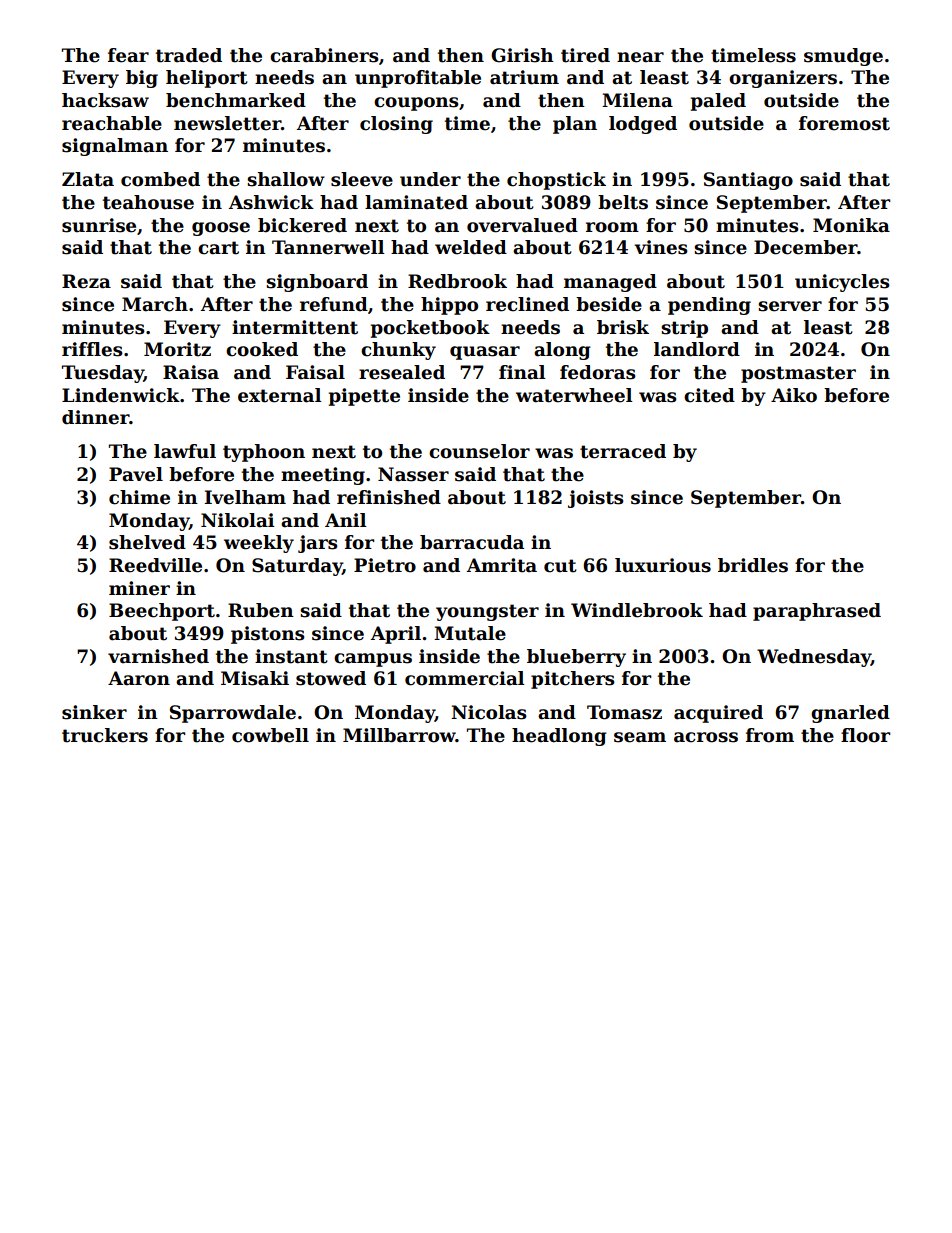 The image size is (952, 1233). Describe the element at coordinates (559, 737) in the document. I see `headlong` at that location.
